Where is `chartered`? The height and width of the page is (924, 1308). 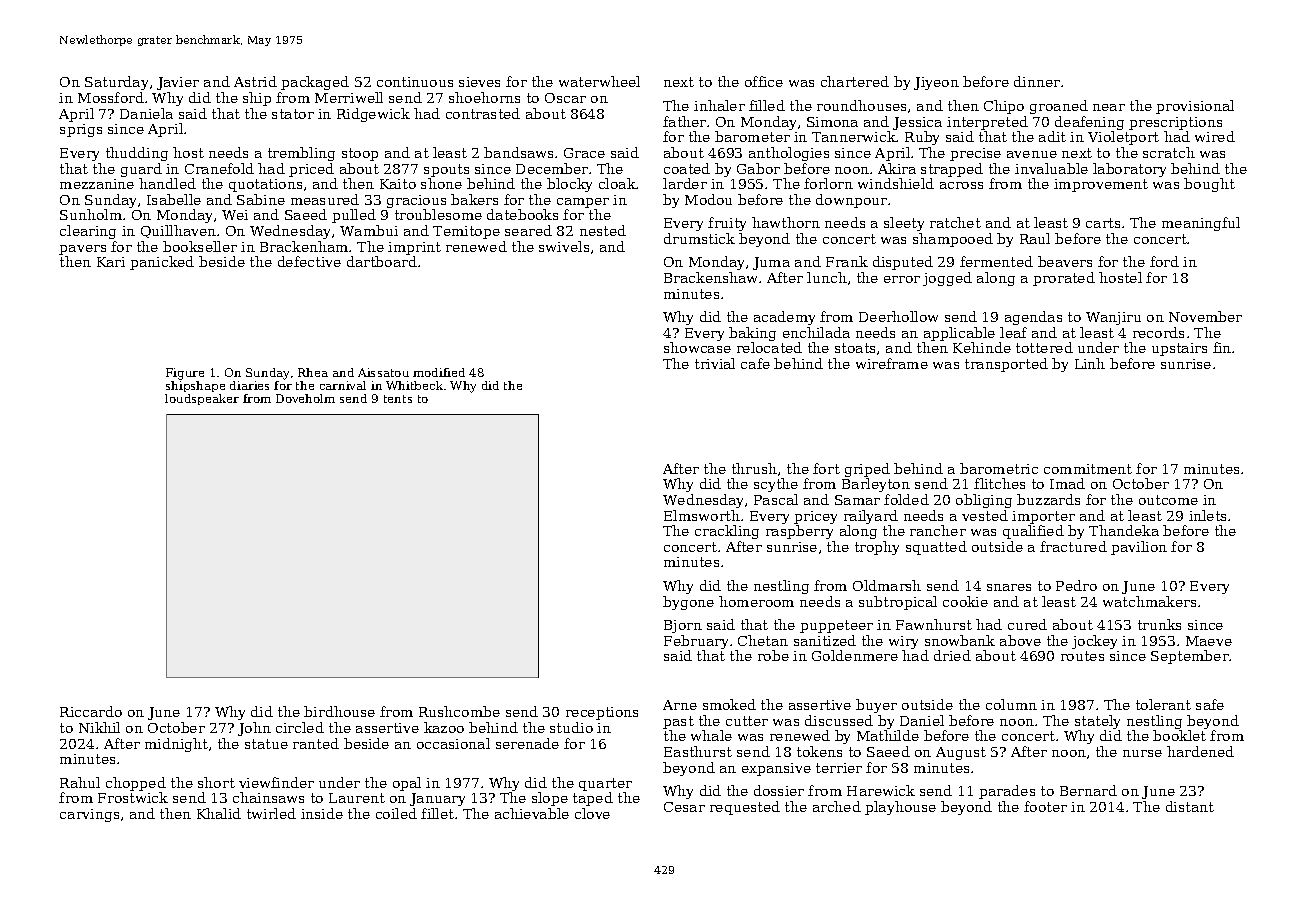
chartered is located at coordinates (855, 81).
